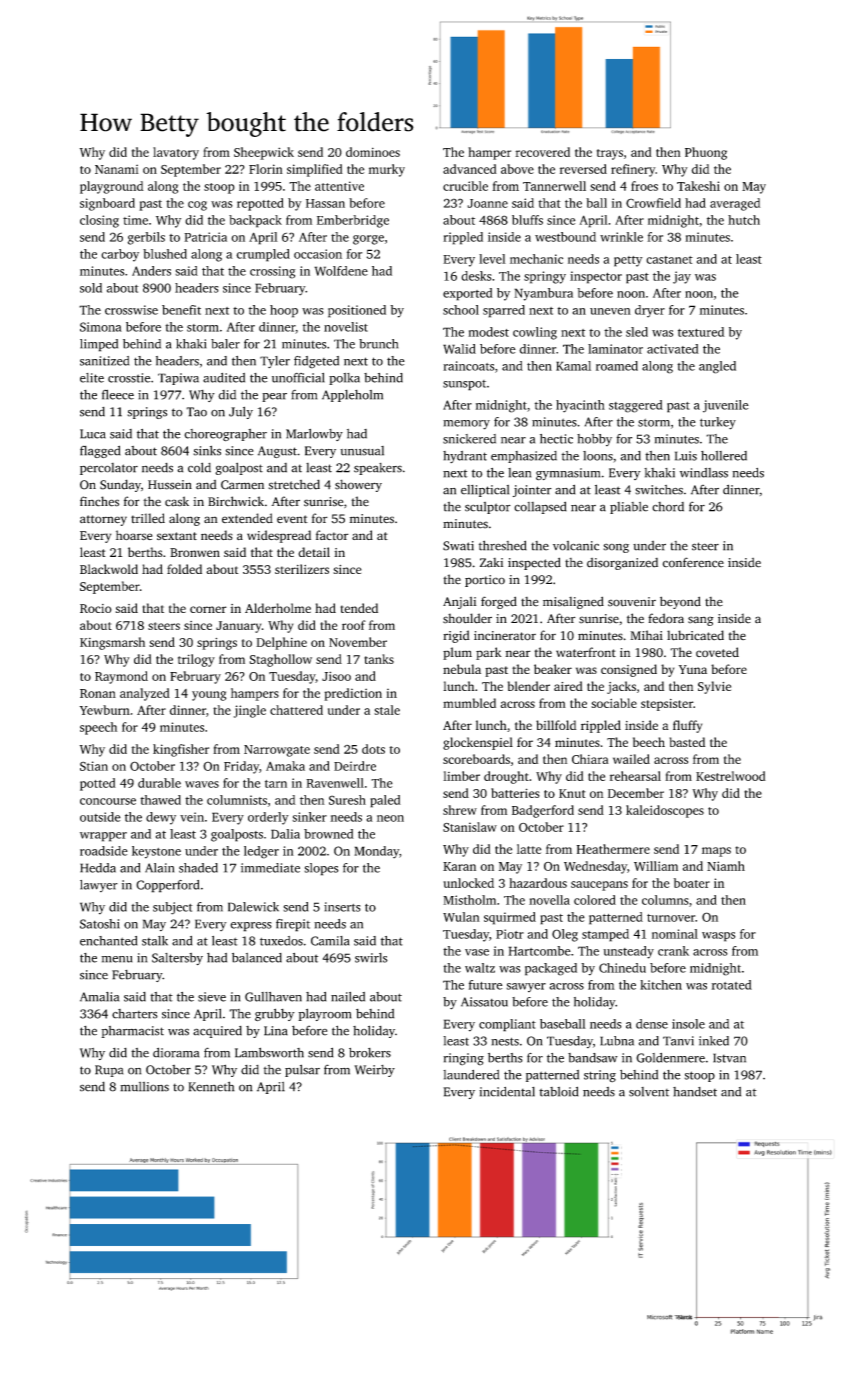 This screenshot has width=849, height=1400. I want to click on Ravenwell, so click(335, 783).
